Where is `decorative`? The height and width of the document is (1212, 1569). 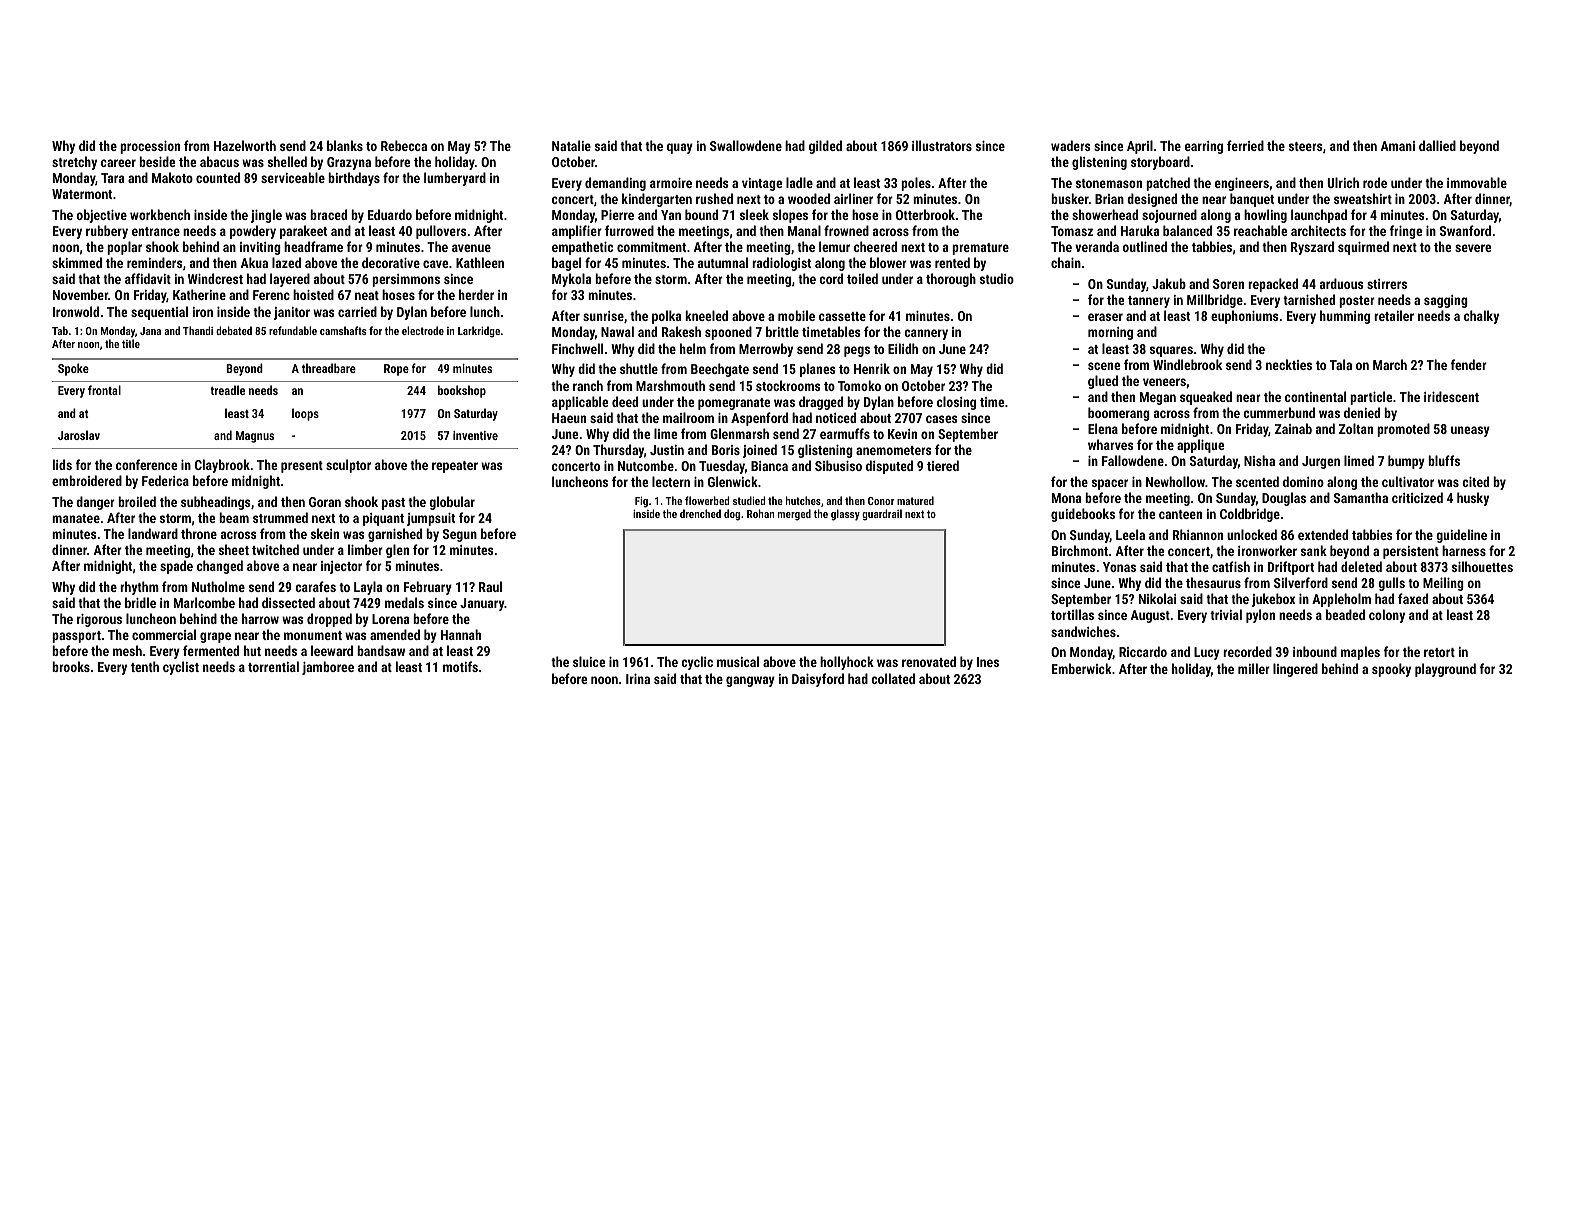 decorative is located at coordinates (391, 262).
